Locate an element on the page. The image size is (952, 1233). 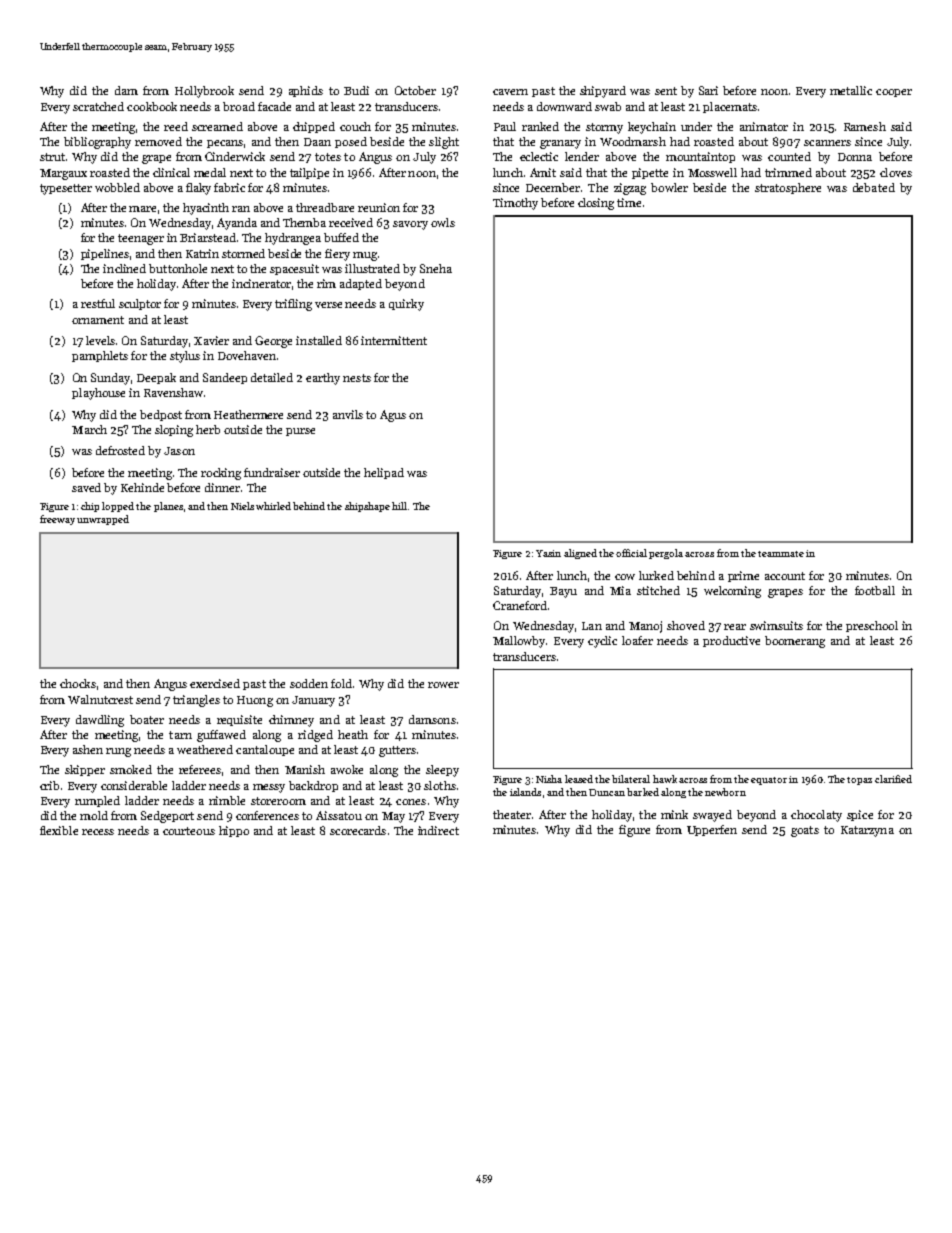
stratosphere is located at coordinates (788, 188).
